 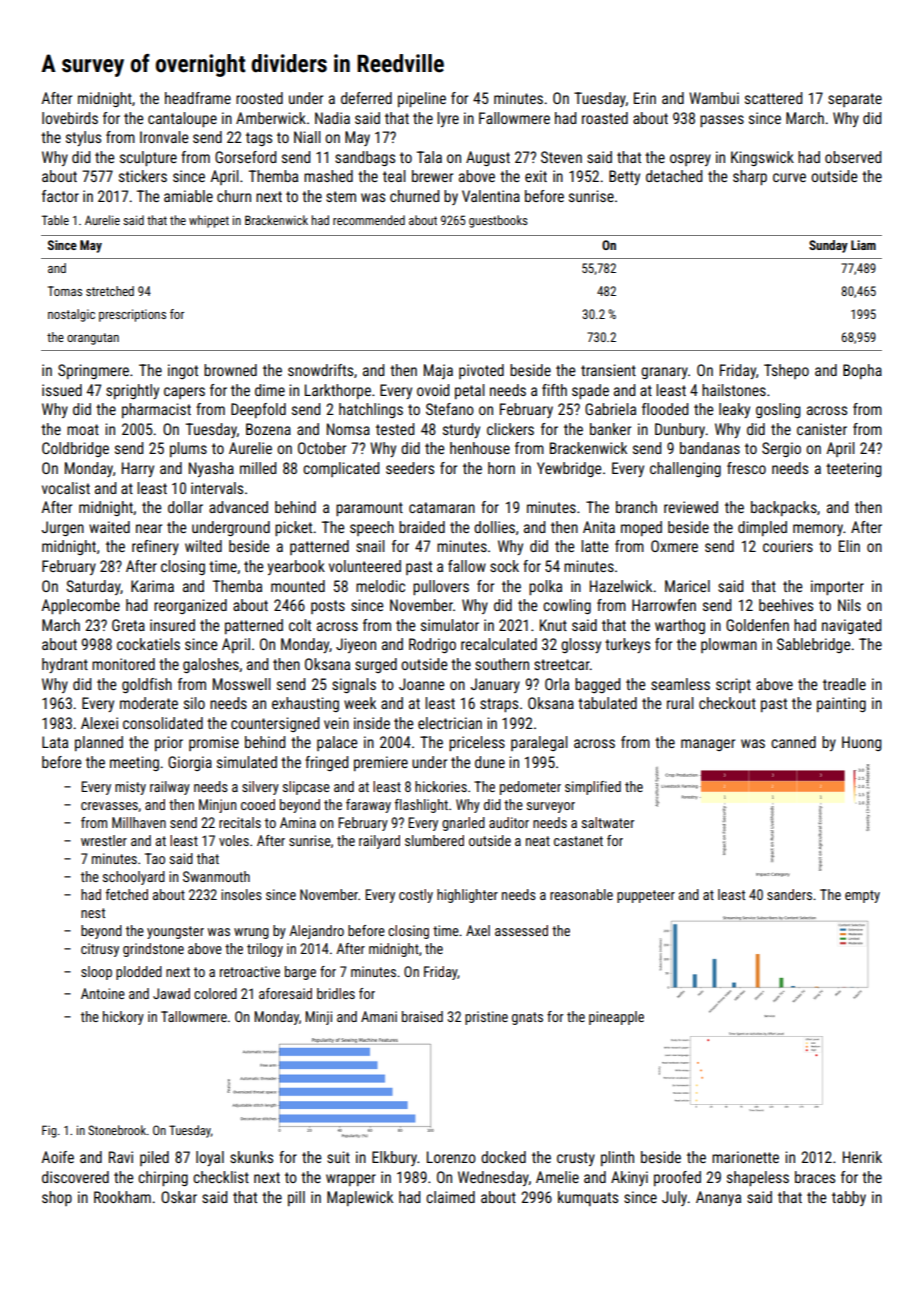 What do you see at coordinates (179, 1197) in the screenshot?
I see `Oskar` at bounding box center [179, 1197].
